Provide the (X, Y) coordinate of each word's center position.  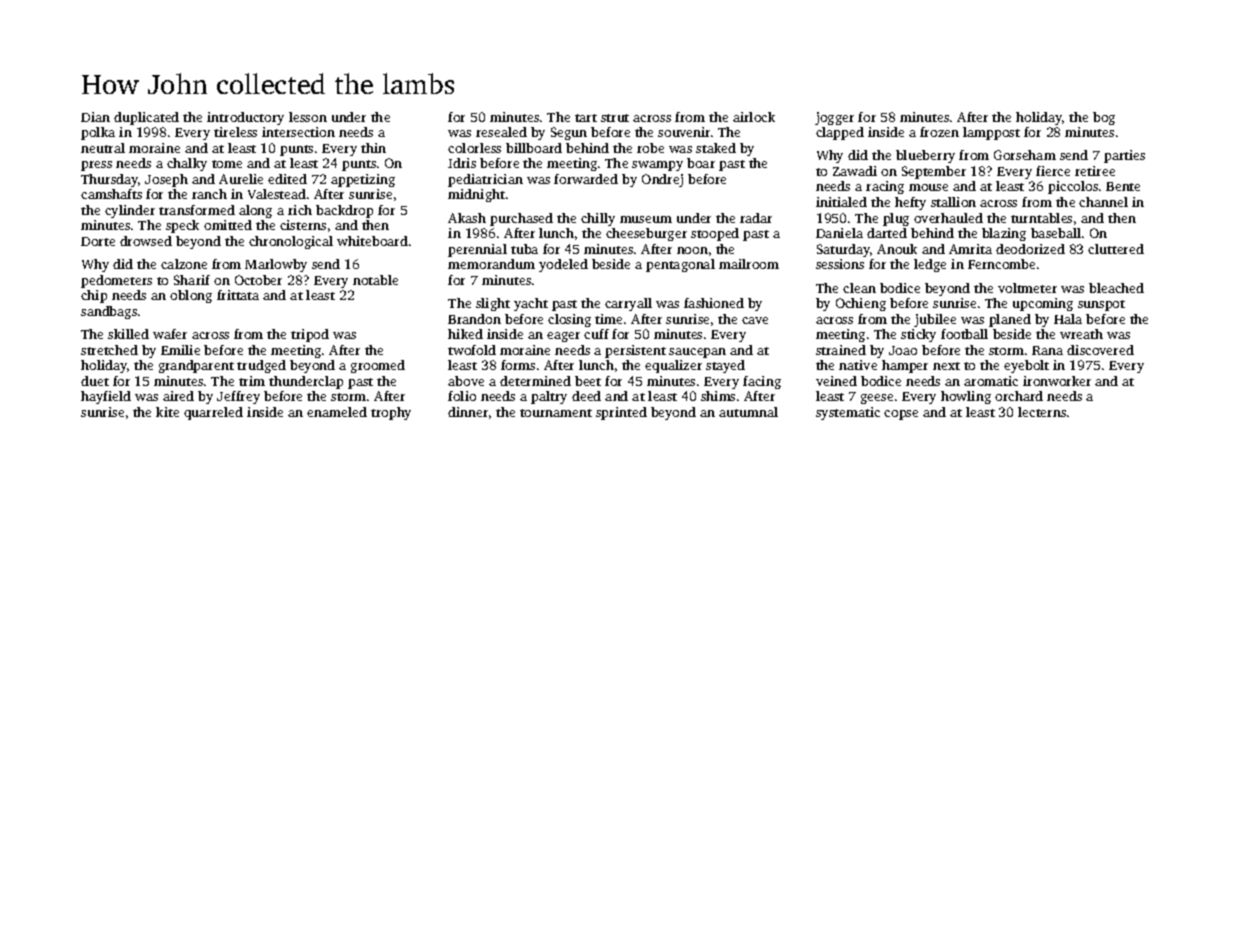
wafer (170, 334)
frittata (238, 295)
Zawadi (855, 171)
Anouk (897, 249)
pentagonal (680, 265)
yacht (531, 304)
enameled (337, 412)
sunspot (1101, 305)
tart (586, 118)
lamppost (991, 133)
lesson (308, 117)
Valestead (277, 194)
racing (885, 187)
